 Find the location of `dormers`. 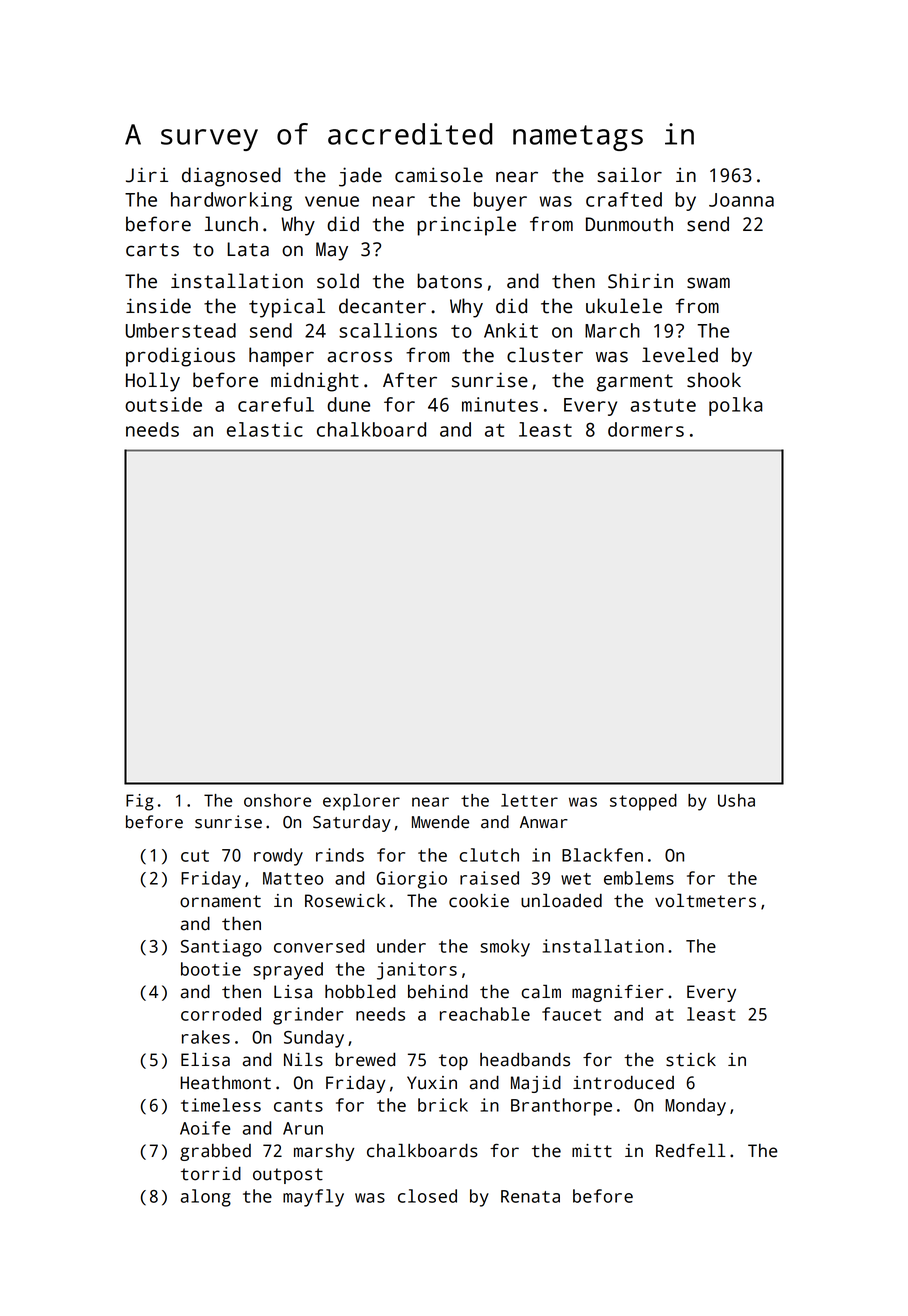

dormers is located at coordinates (646, 429).
